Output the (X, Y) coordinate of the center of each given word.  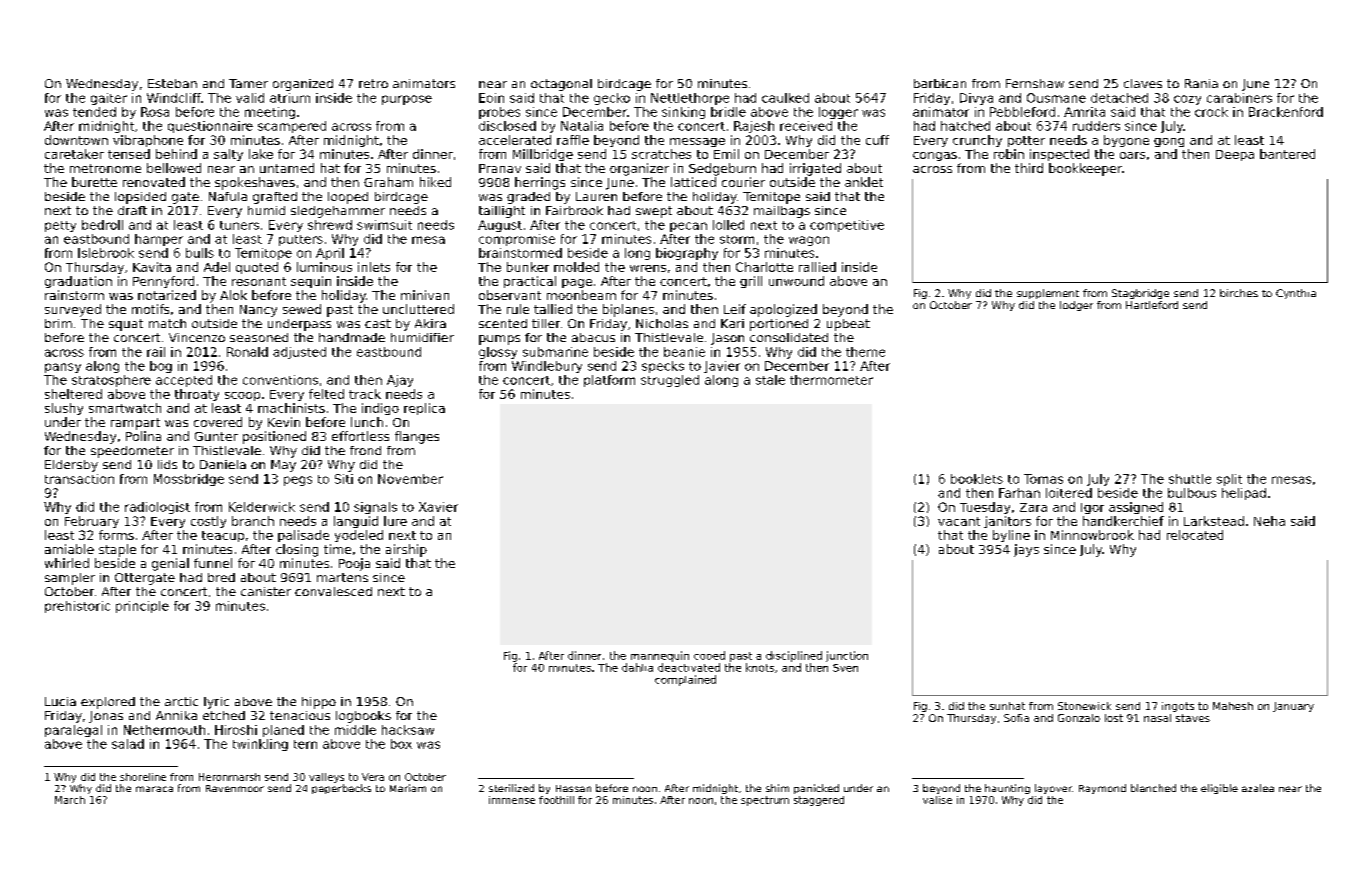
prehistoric (77, 607)
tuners (239, 225)
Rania (1201, 83)
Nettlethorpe (690, 99)
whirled (67, 563)
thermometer (831, 380)
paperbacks (341, 789)
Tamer (248, 83)
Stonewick (1084, 706)
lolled (728, 225)
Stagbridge (1140, 294)
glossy (498, 353)
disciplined (794, 656)
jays (1026, 550)
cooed (709, 655)
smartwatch (125, 408)
